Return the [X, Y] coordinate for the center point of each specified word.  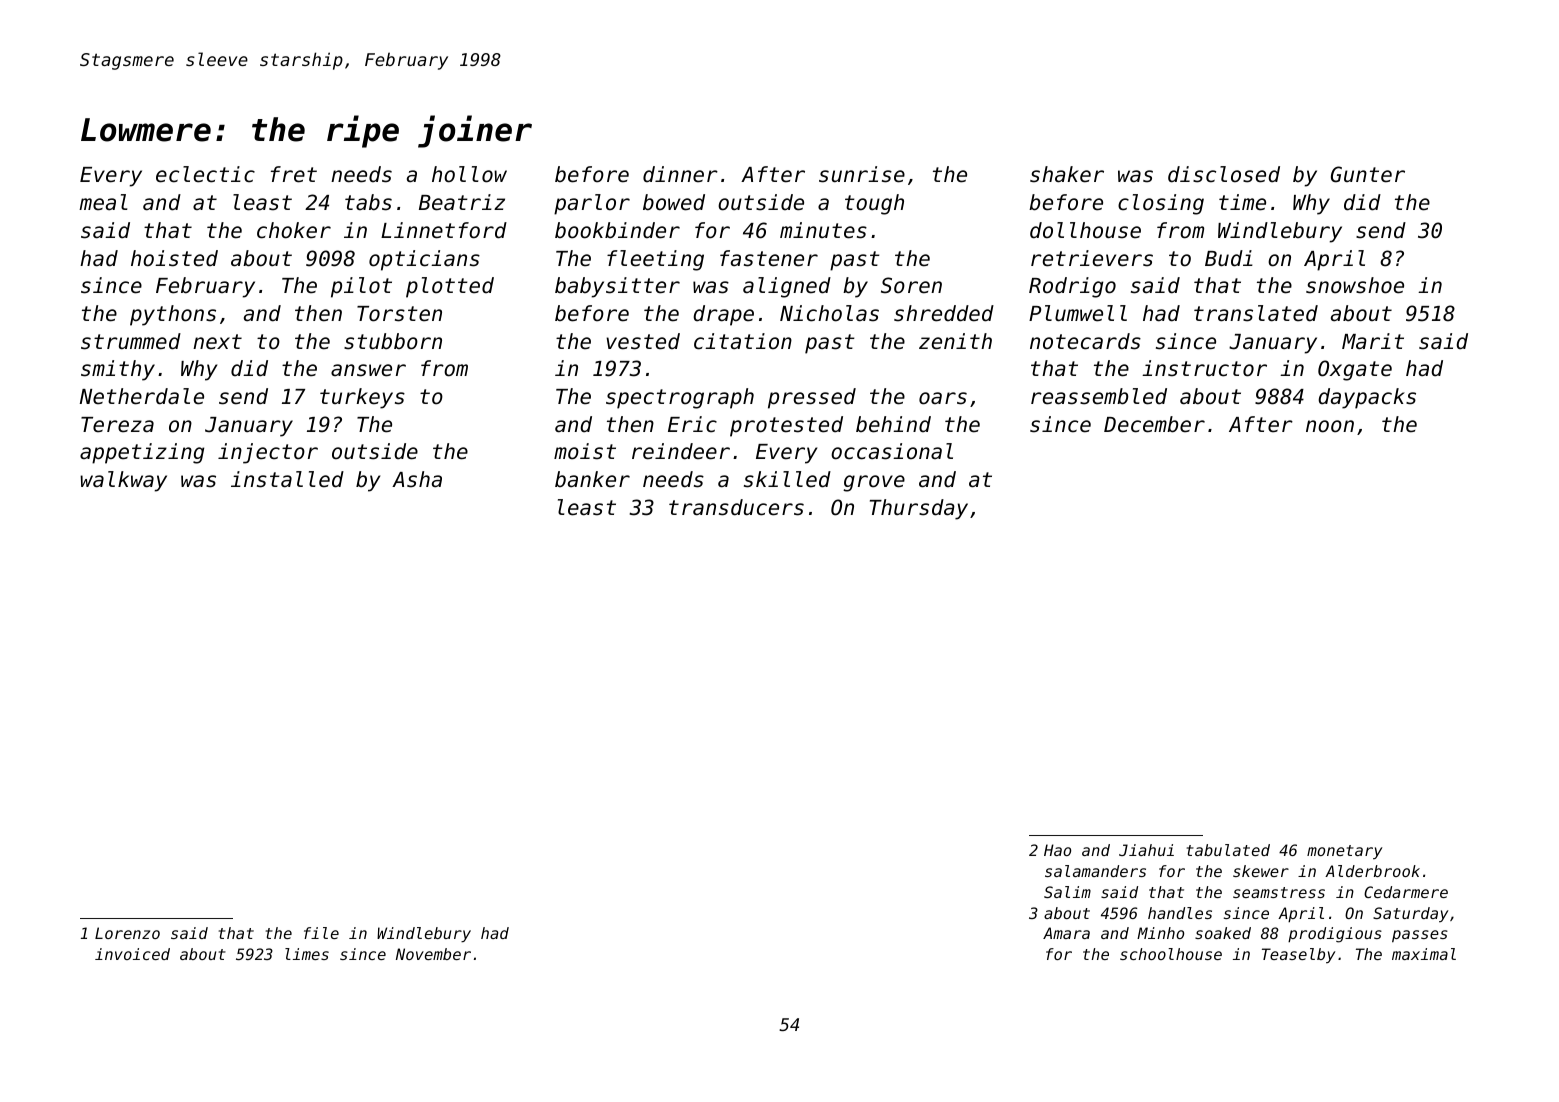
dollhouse [1085, 230]
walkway [123, 481]
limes [307, 954]
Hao [1057, 850]
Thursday [919, 509]
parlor [592, 204]
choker [294, 230]
